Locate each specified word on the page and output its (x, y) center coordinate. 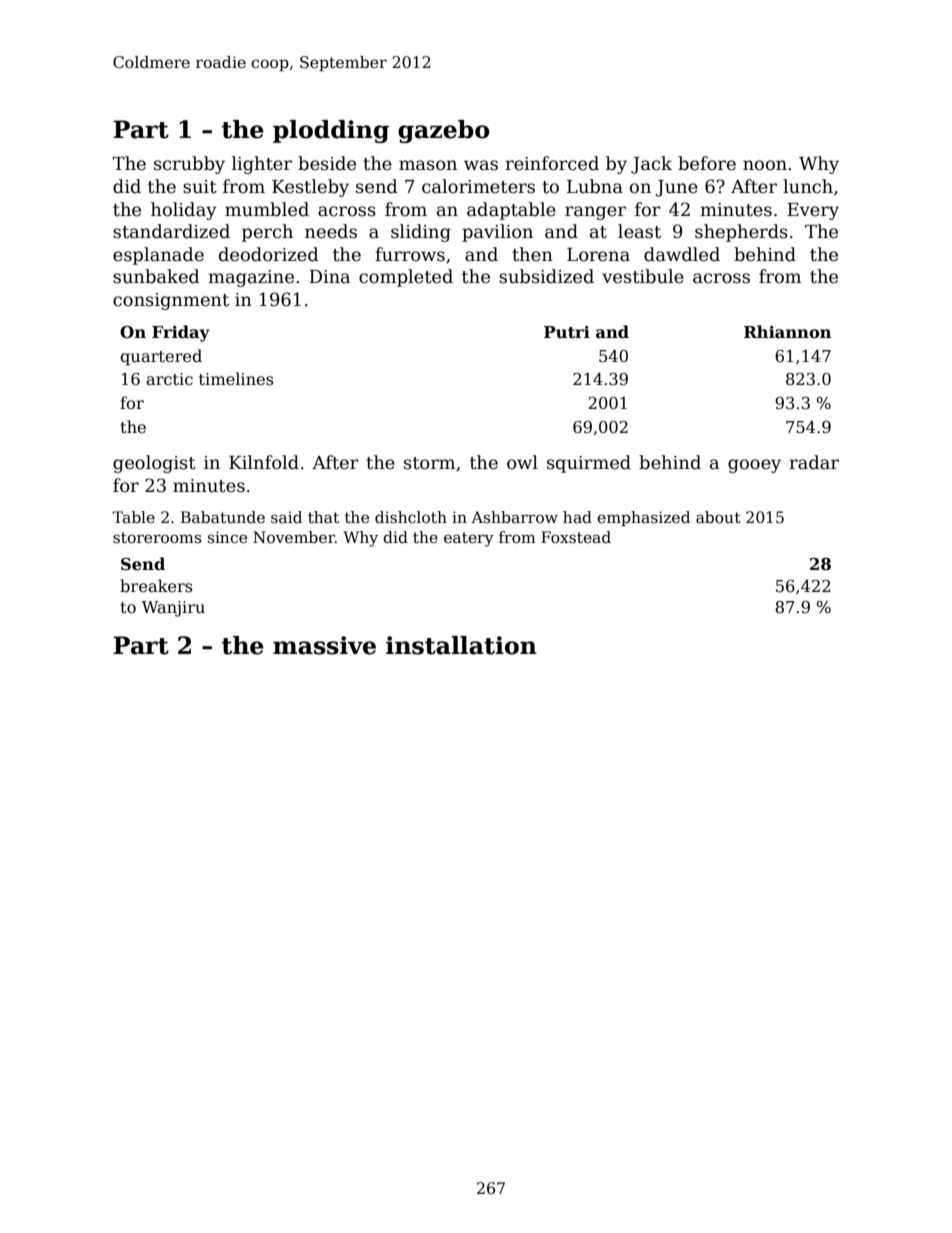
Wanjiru (173, 609)
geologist (154, 464)
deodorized (269, 254)
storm (429, 463)
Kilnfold (264, 462)
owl (522, 462)
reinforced (552, 163)
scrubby (189, 165)
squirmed (589, 464)
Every (813, 211)
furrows (410, 254)
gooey (754, 466)
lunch (808, 186)
